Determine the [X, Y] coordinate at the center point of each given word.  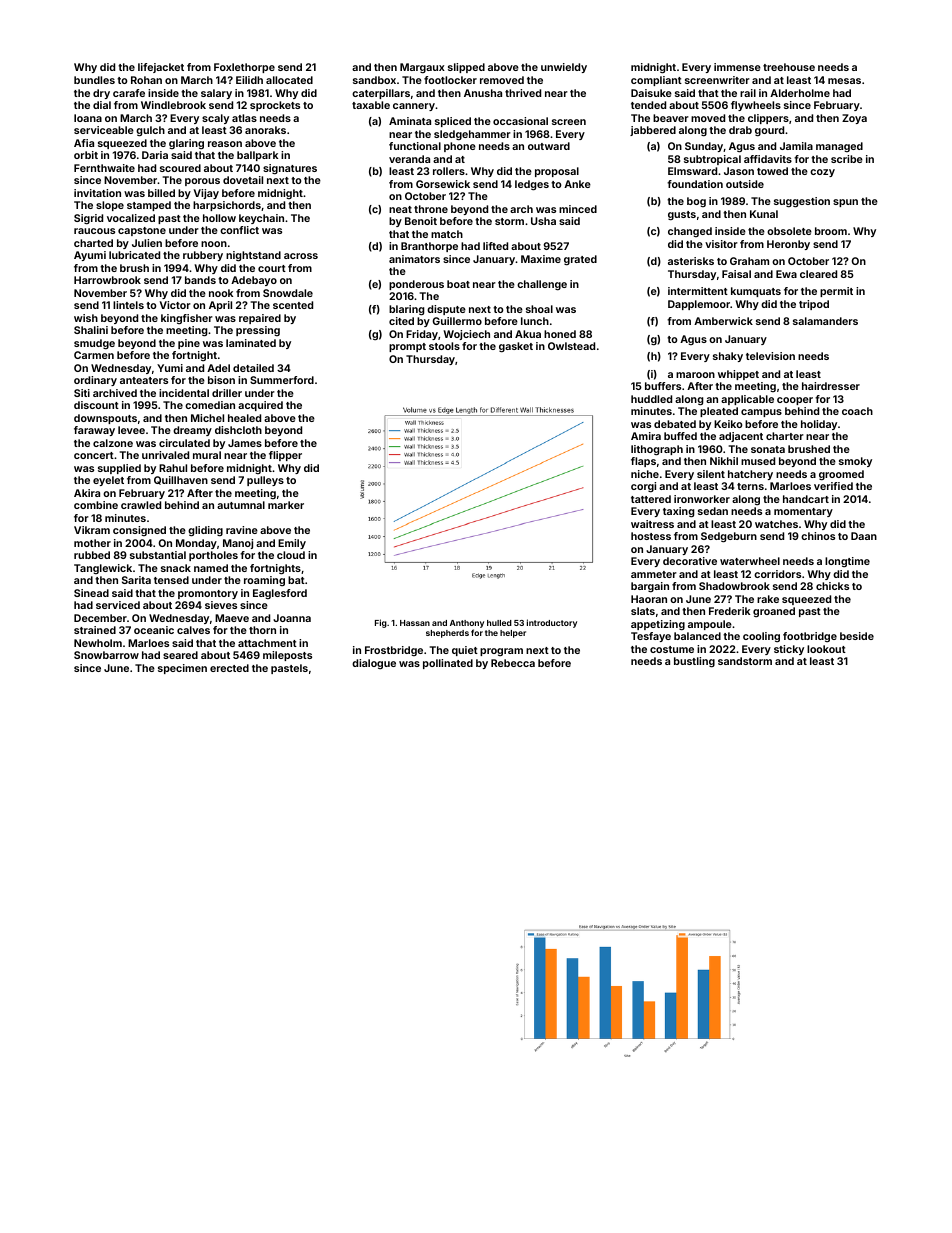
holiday [819, 425]
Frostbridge [394, 651]
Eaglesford [280, 594]
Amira [646, 436]
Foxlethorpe [244, 68]
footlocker [450, 80]
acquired [260, 406]
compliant [656, 81]
